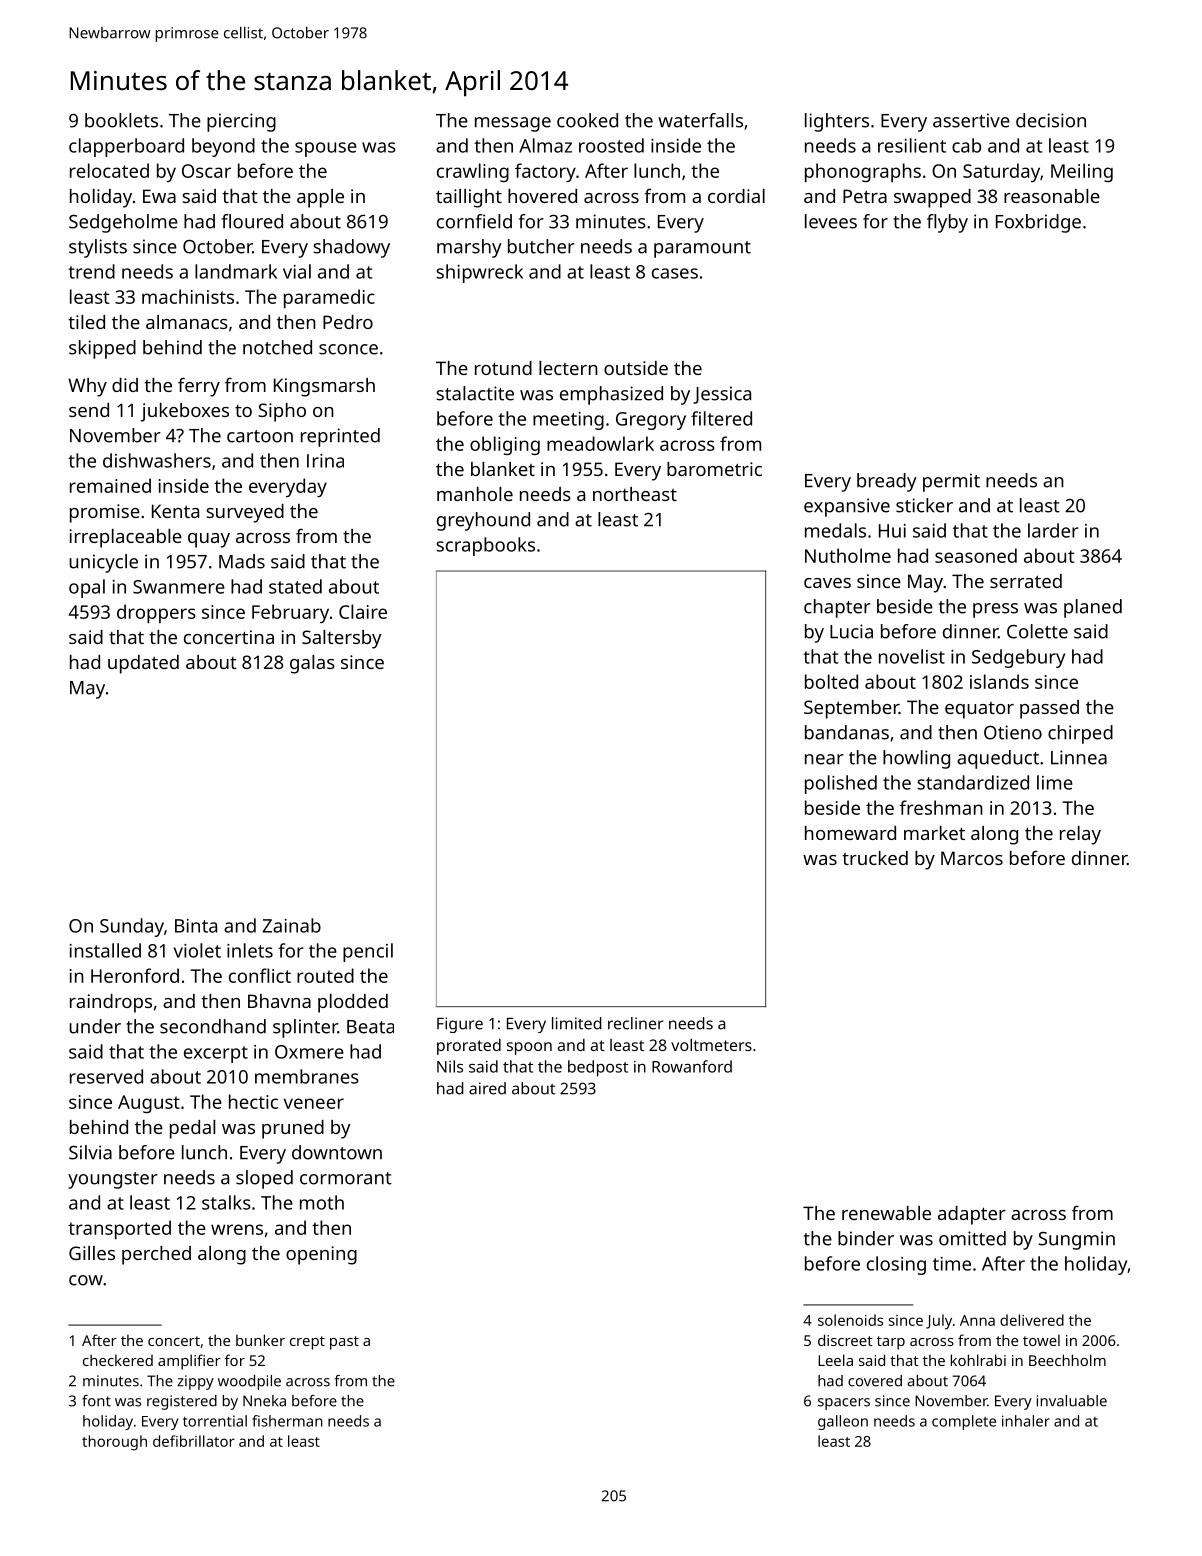 This screenshot has width=1202, height=1556. Describe the element at coordinates (841, 784) in the screenshot. I see `polished` at that location.
